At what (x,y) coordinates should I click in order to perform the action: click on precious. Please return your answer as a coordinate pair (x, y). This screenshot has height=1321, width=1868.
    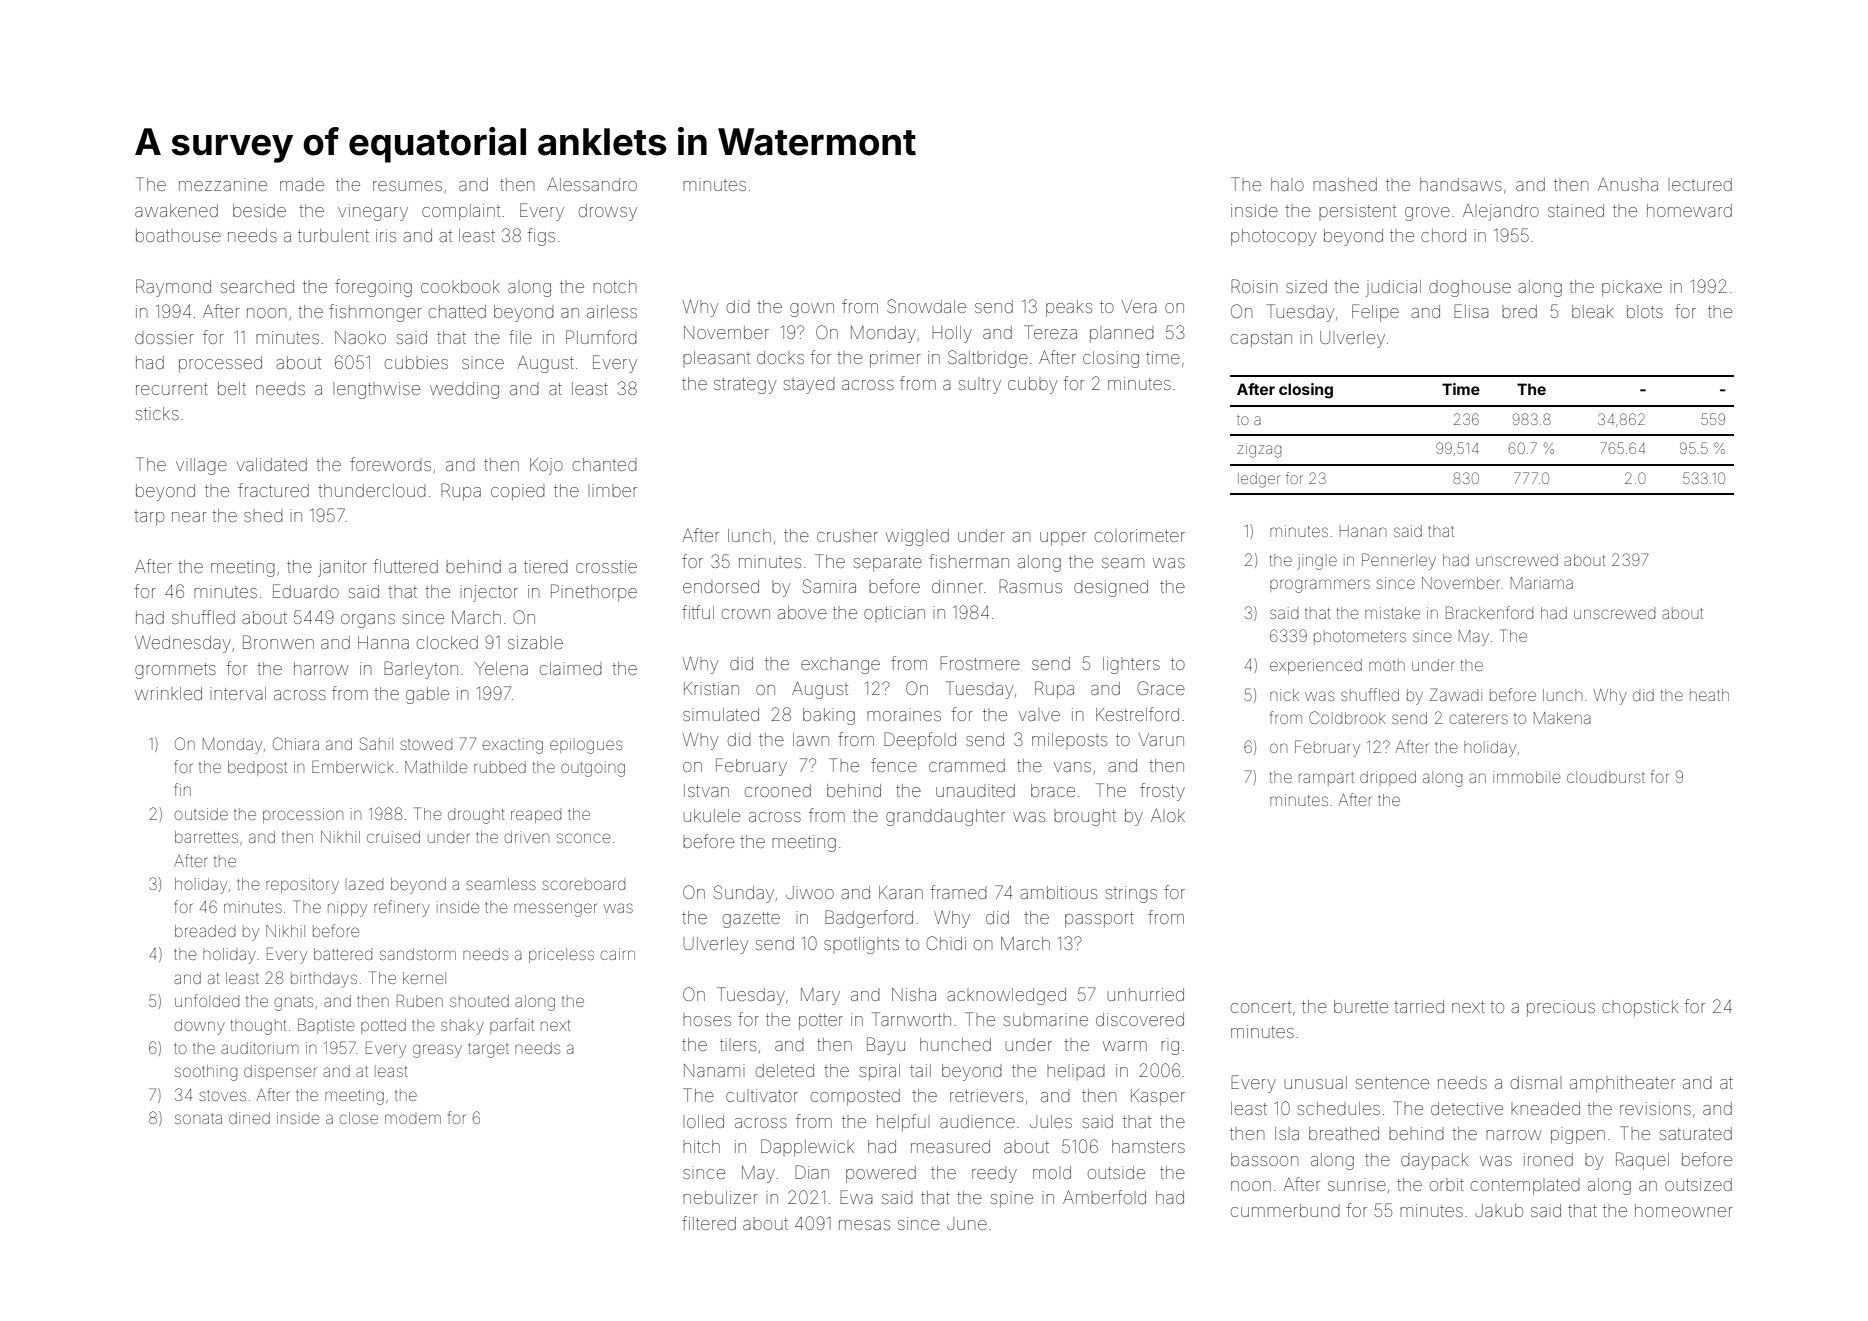
    Looking at the image, I should click on (1561, 1008).
